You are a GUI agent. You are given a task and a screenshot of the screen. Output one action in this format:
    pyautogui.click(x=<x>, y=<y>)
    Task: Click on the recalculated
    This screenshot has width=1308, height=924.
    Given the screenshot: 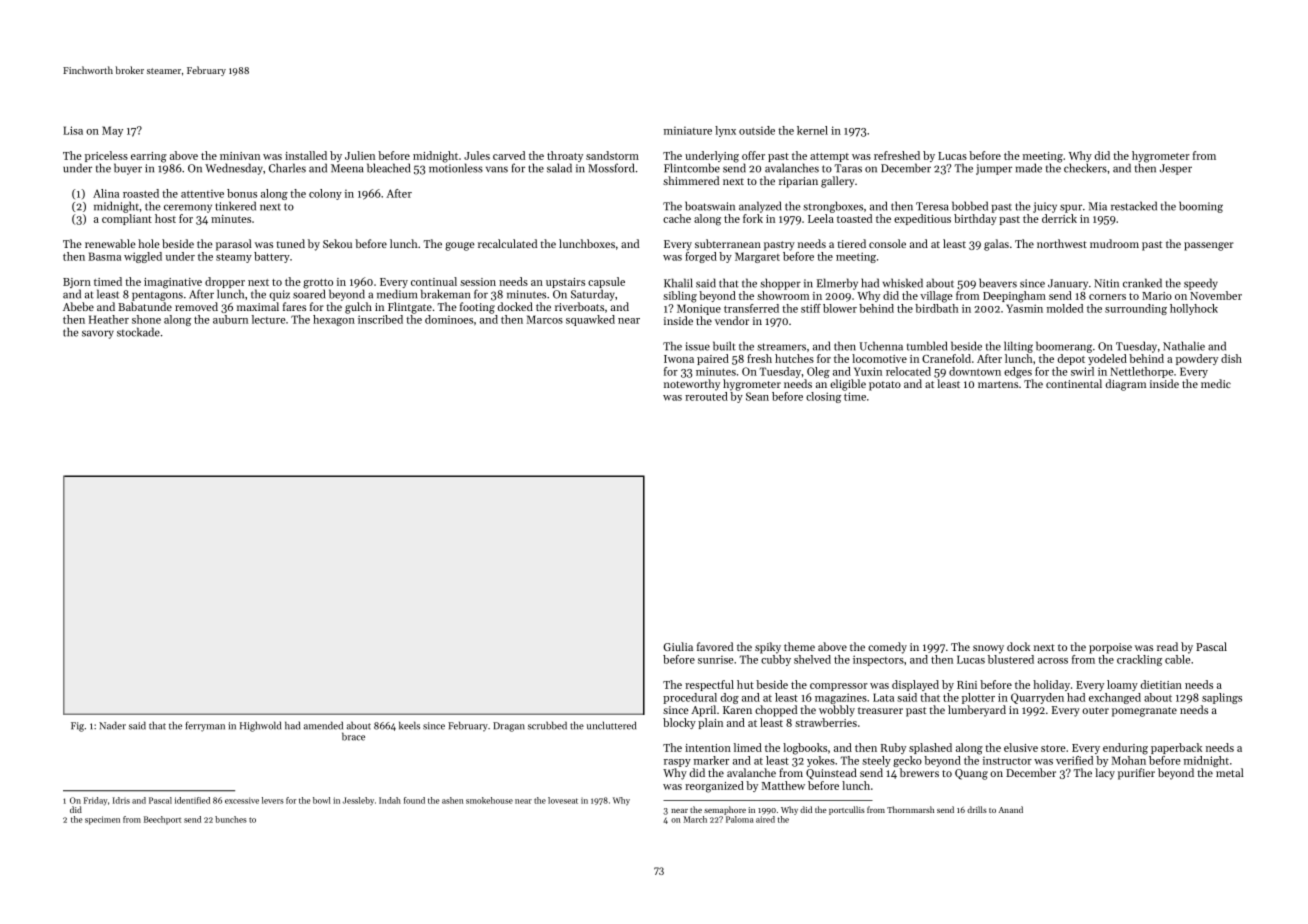 What is the action you would take?
    pyautogui.click(x=507, y=243)
